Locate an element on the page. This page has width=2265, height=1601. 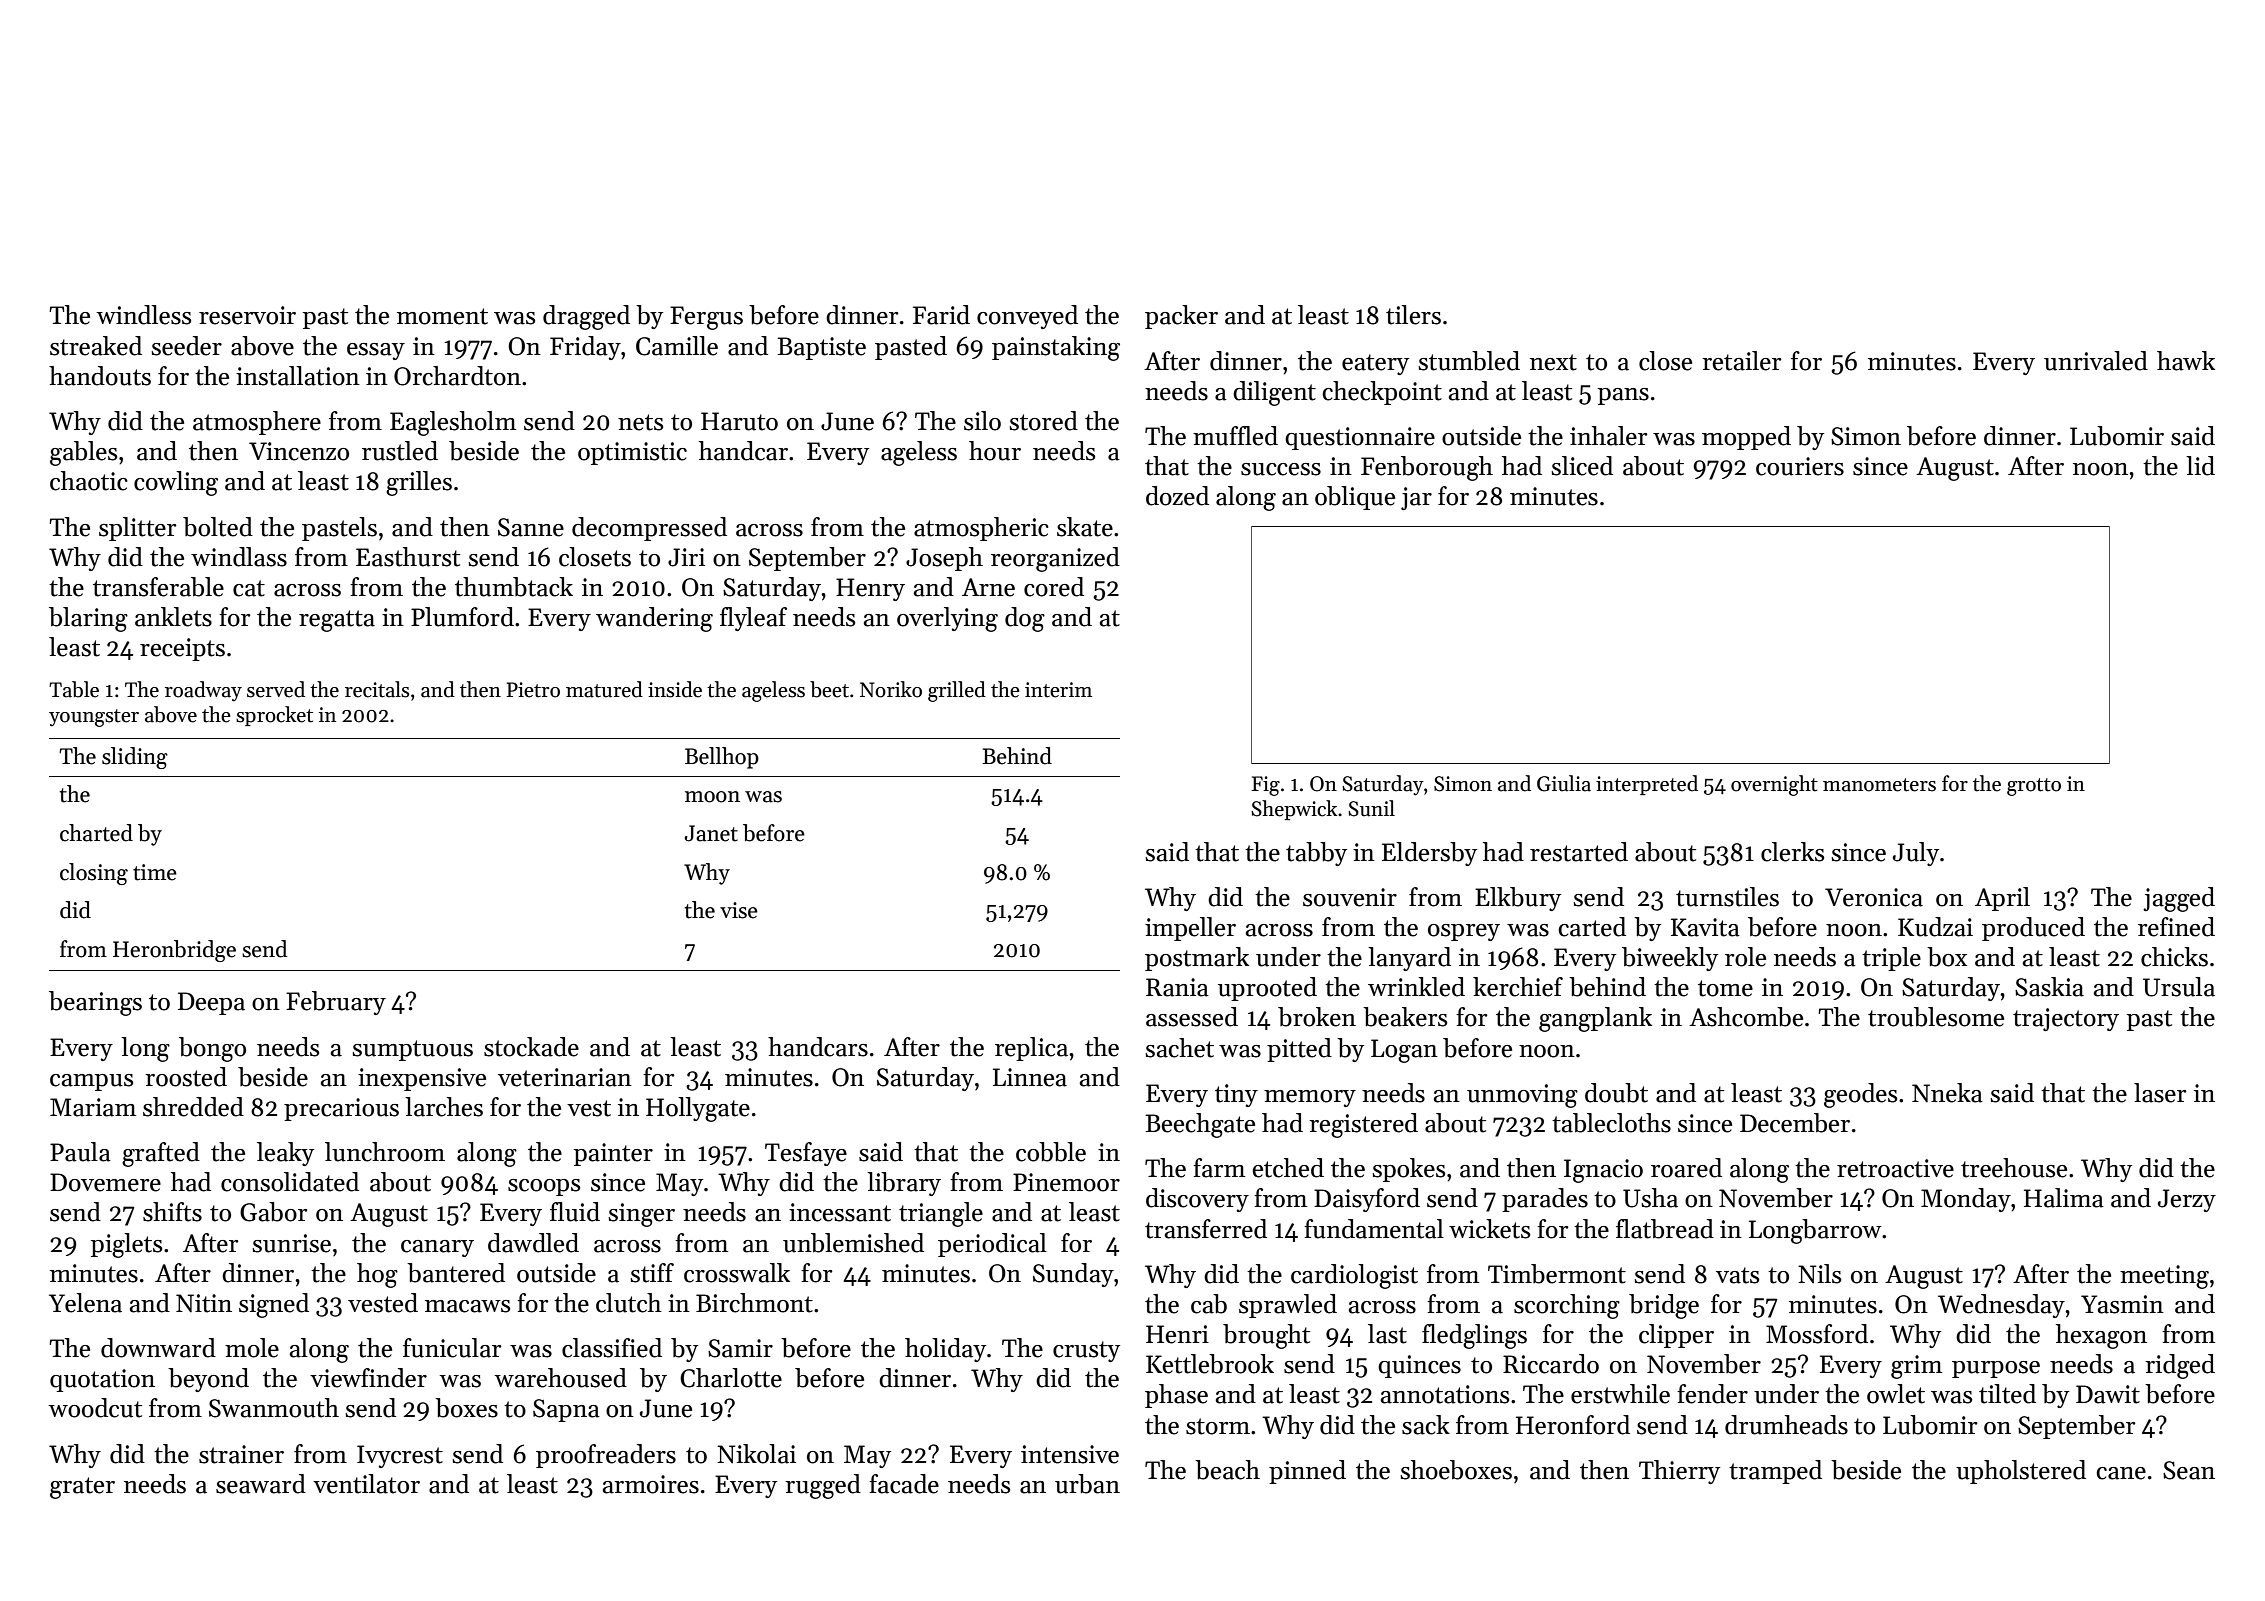
Baptiste is located at coordinates (821, 348).
